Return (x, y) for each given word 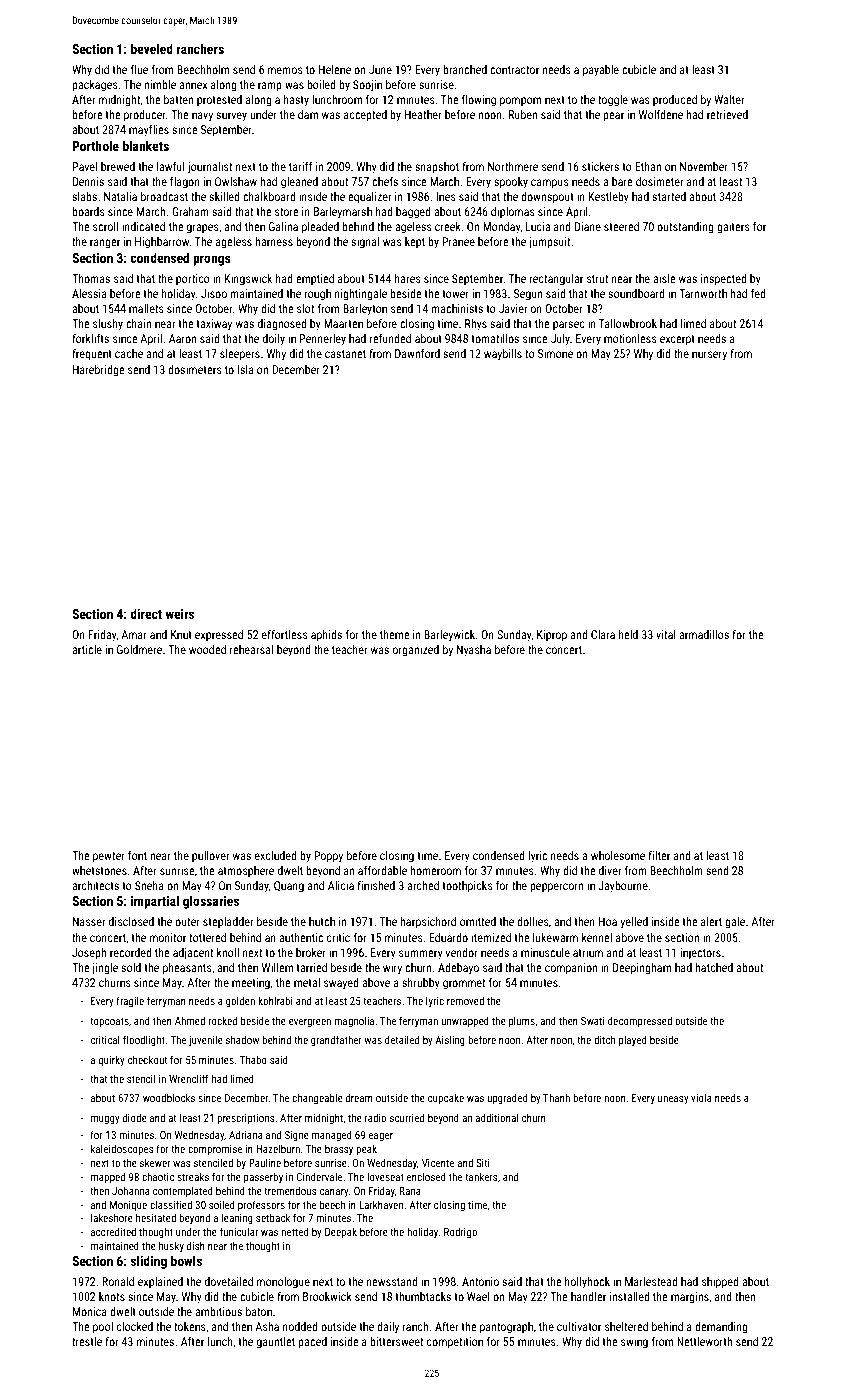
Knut (181, 634)
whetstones (99, 870)
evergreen (310, 1023)
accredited (113, 1231)
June (380, 69)
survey (231, 117)
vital (666, 634)
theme (395, 634)
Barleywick (449, 636)
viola (701, 1097)
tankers (481, 1176)
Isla (246, 369)
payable (601, 71)
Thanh (556, 1097)
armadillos (704, 634)
